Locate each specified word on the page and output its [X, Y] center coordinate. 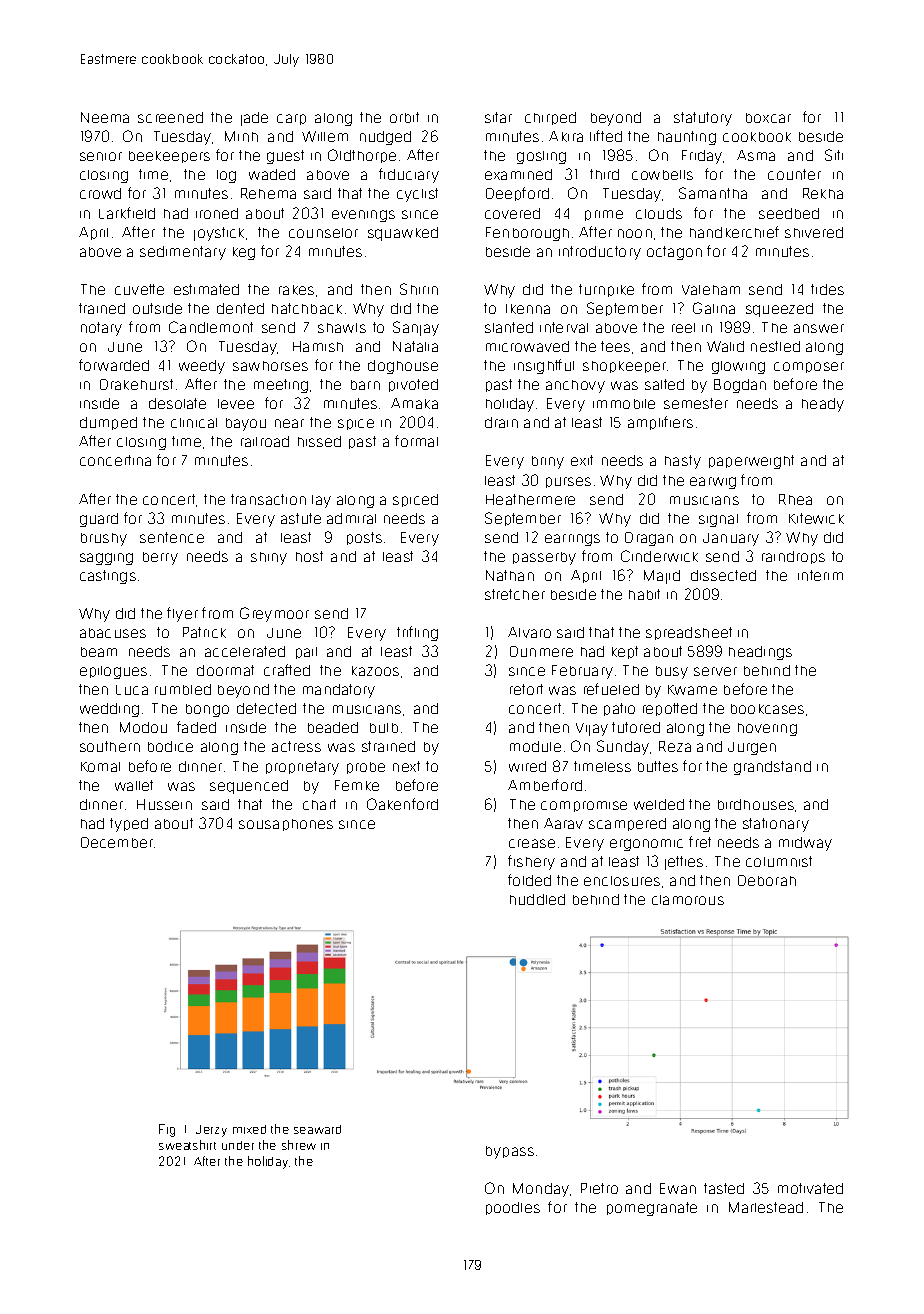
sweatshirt [187, 1145]
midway [805, 844]
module [535, 746]
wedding [109, 710]
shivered [814, 232]
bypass [510, 1152]
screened [170, 117]
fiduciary [409, 175]
